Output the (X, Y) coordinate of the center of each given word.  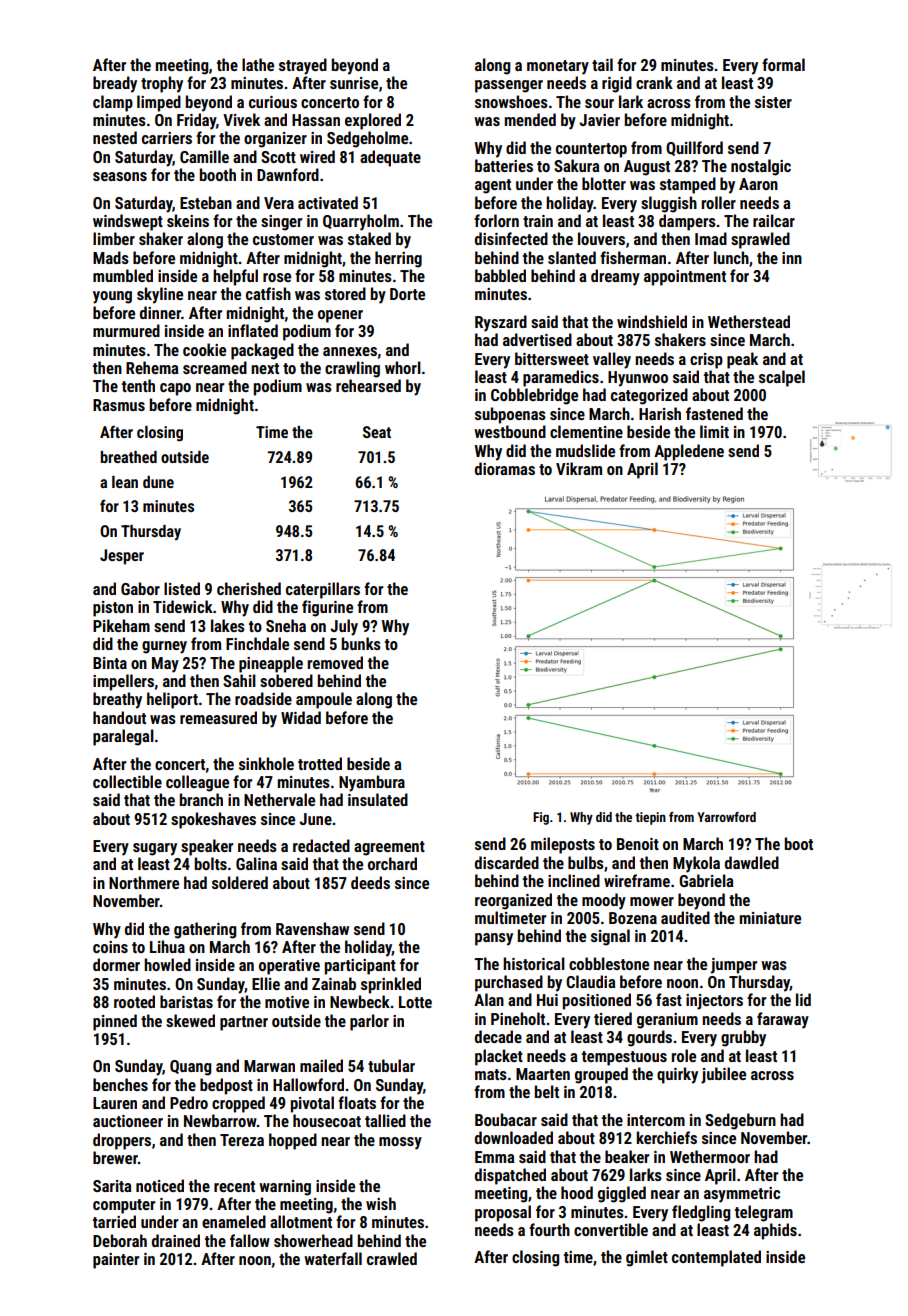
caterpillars (323, 590)
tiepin (650, 818)
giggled (622, 1194)
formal (783, 64)
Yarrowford (726, 817)
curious (273, 102)
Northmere (144, 882)
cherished (249, 588)
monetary (558, 67)
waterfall (333, 1258)
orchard (392, 863)
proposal (503, 1213)
